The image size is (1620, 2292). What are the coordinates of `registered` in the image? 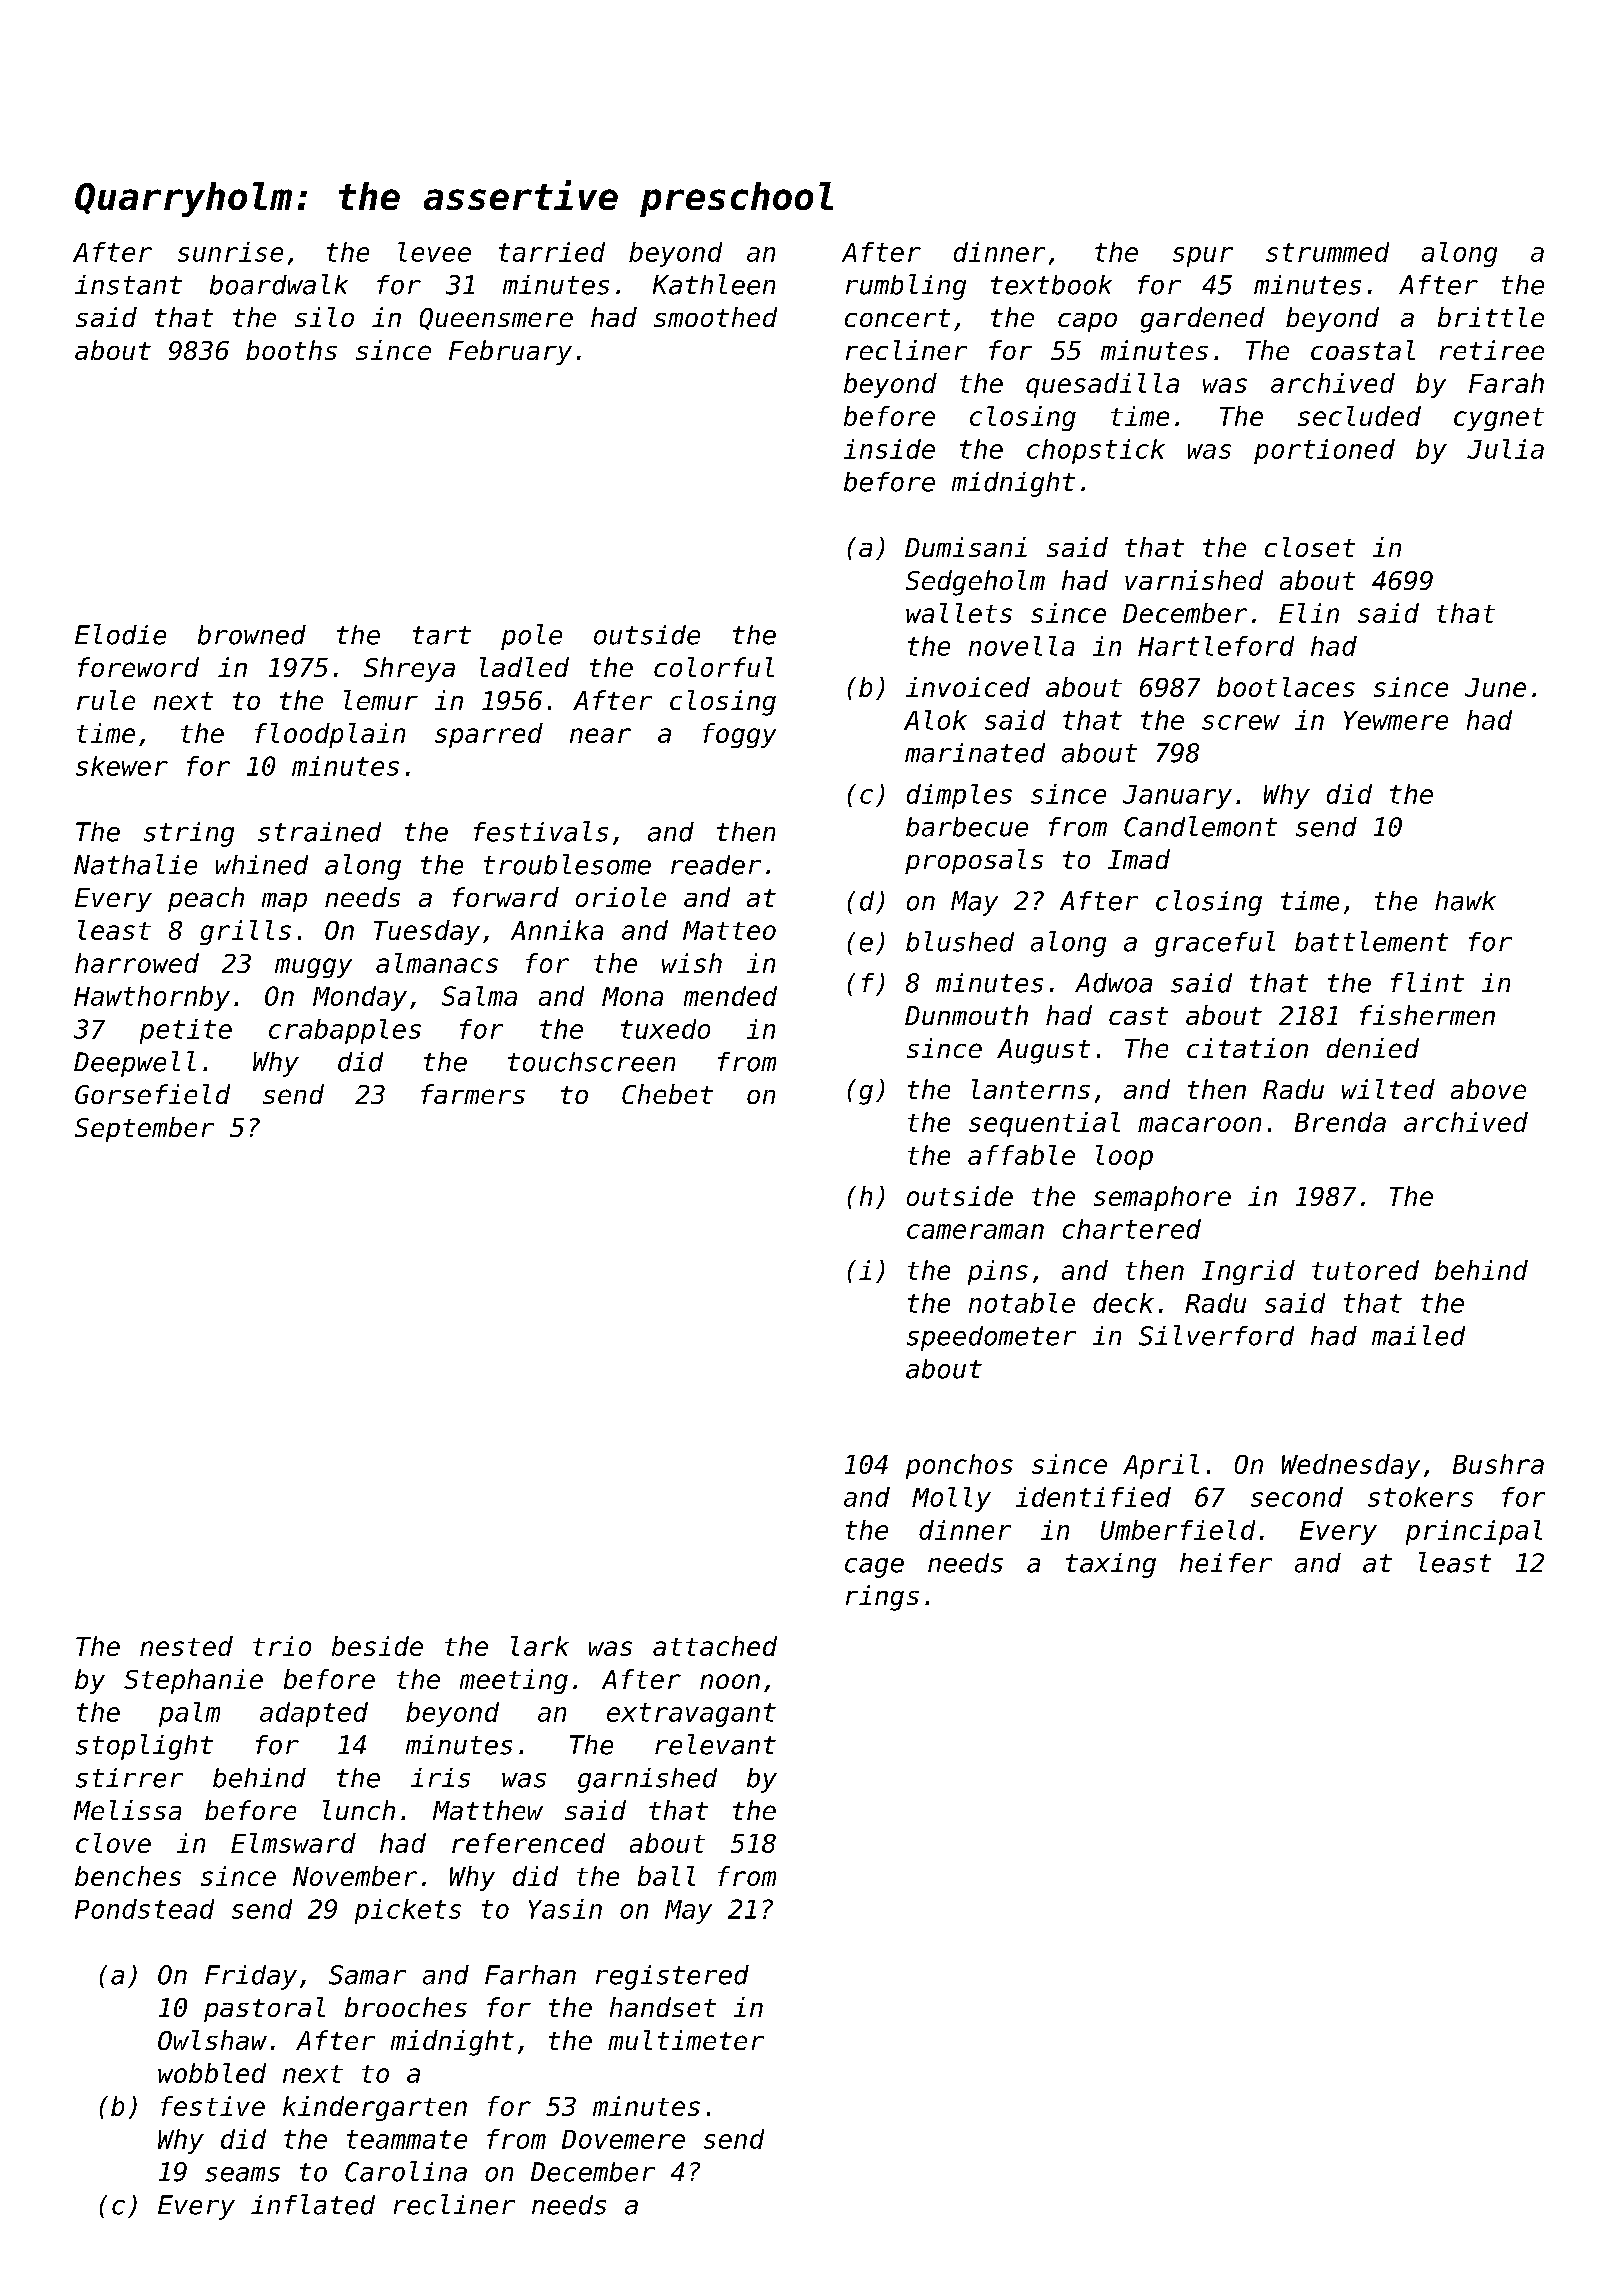 It's located at (672, 1977).
